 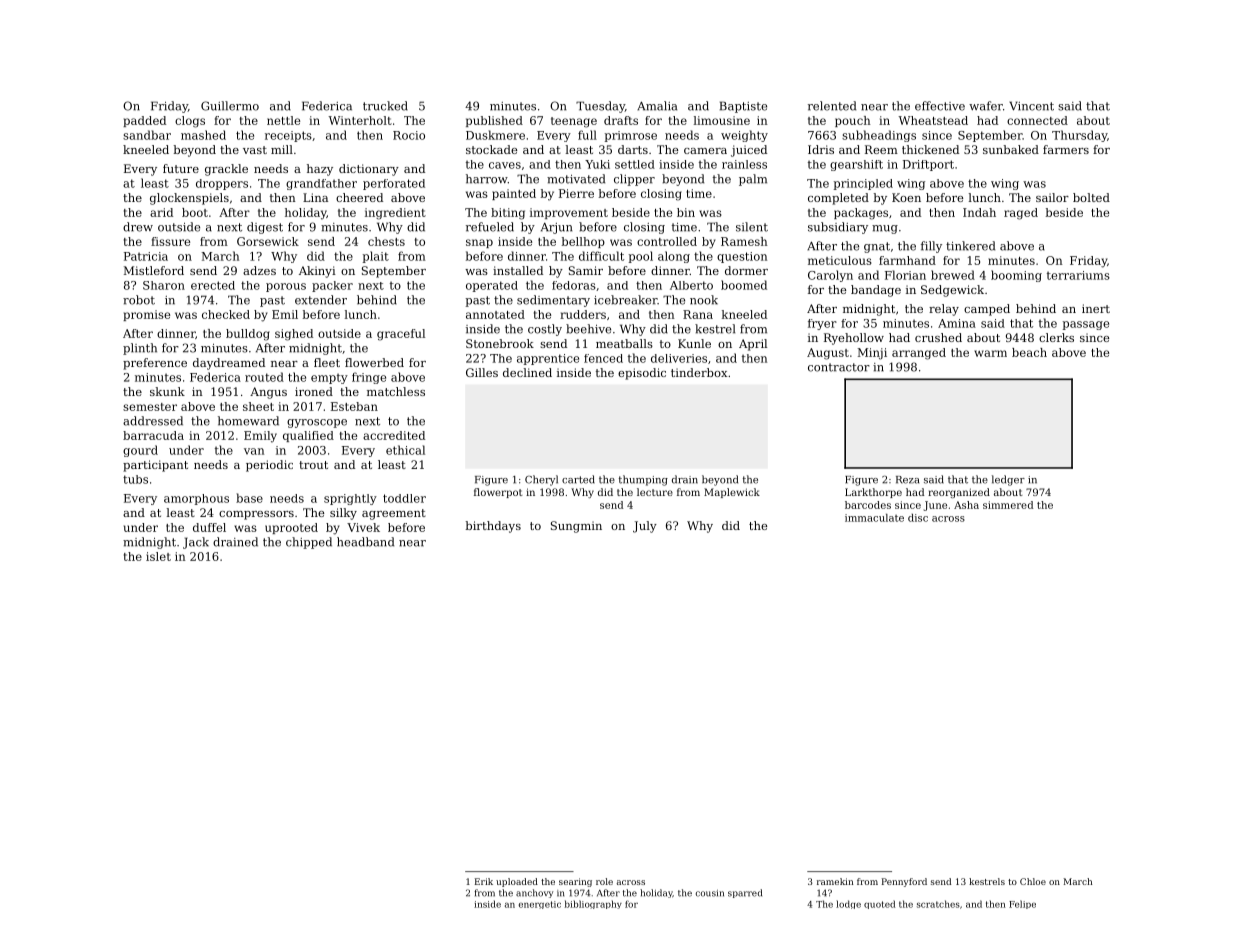 I want to click on bibliography, so click(x=593, y=904).
